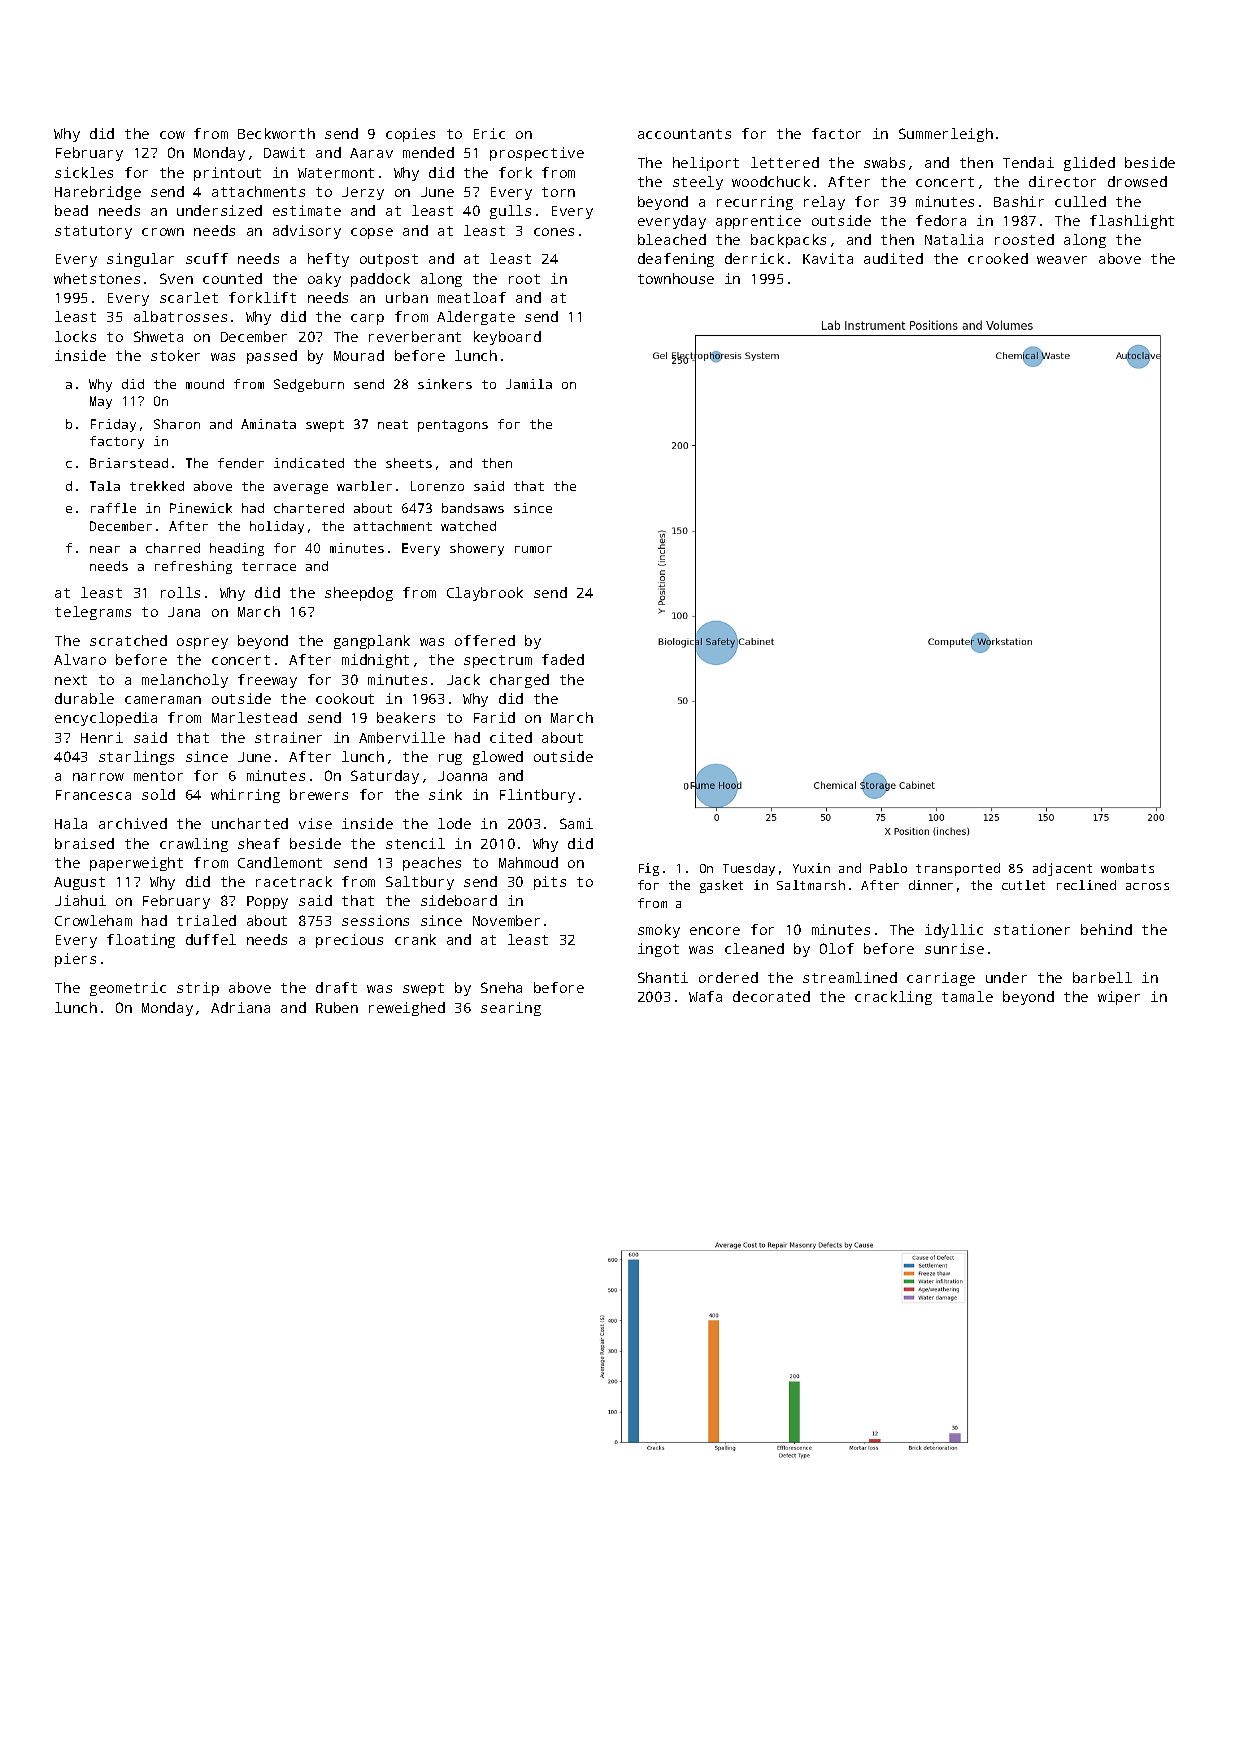  I want to click on piers, so click(75, 960).
